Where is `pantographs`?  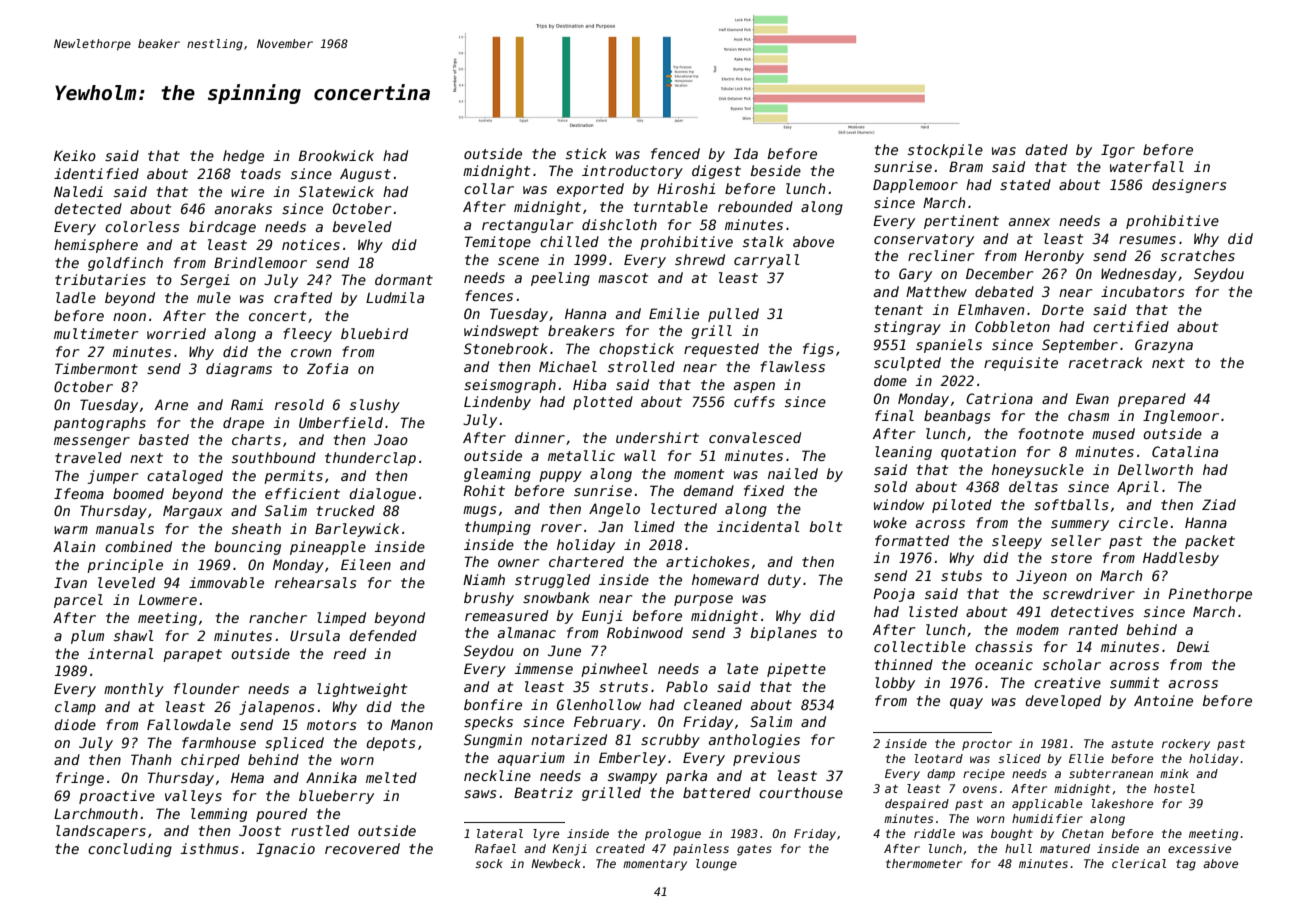
pantographs is located at coordinates (100, 424).
